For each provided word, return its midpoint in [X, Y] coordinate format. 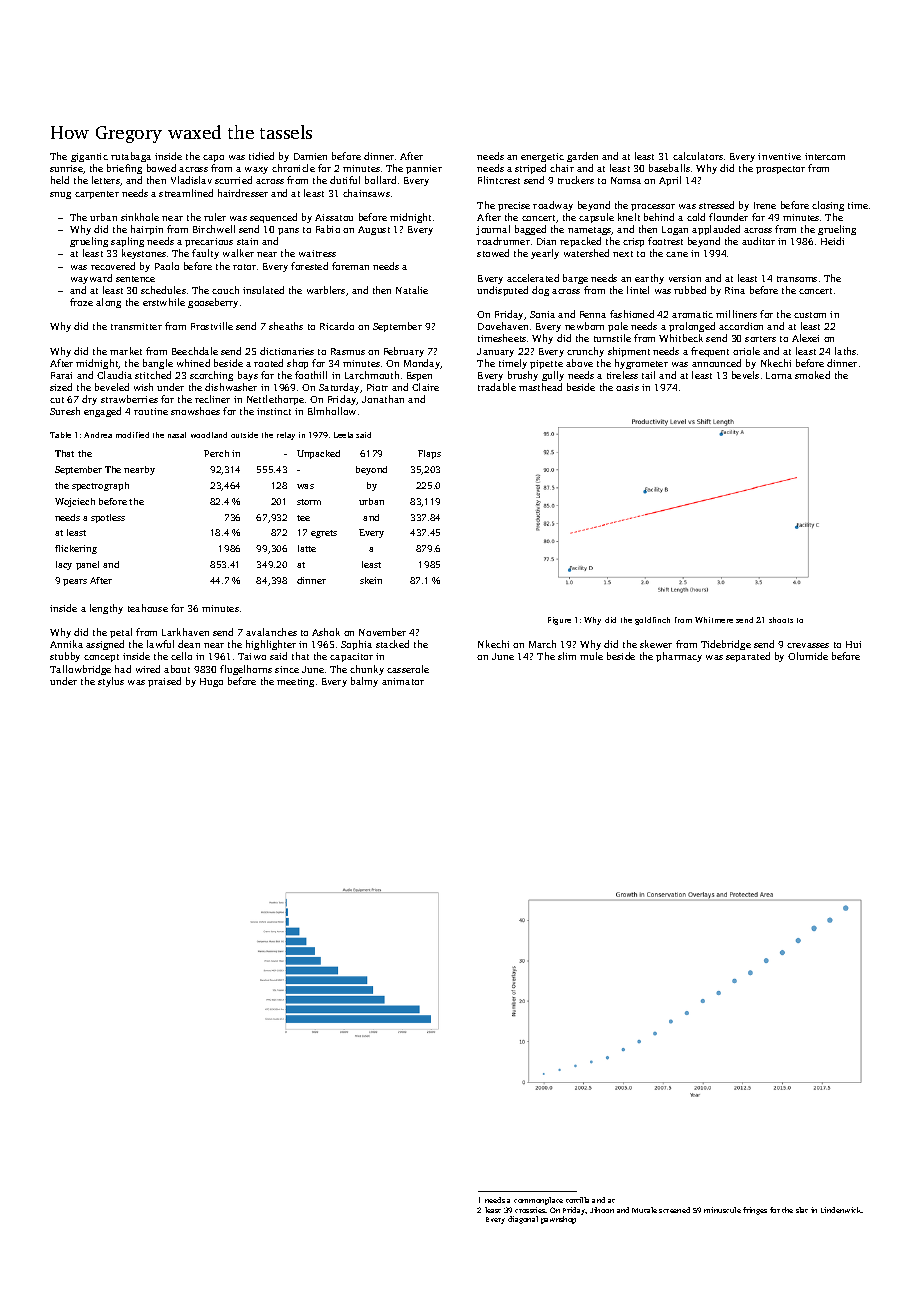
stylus [111, 682]
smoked [812, 375]
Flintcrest [499, 180]
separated [748, 657]
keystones [144, 254]
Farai [61, 375]
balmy [364, 682]
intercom [825, 156]
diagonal [523, 1220]
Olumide [808, 656]
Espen [419, 376]
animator [403, 681]
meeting [295, 682]
